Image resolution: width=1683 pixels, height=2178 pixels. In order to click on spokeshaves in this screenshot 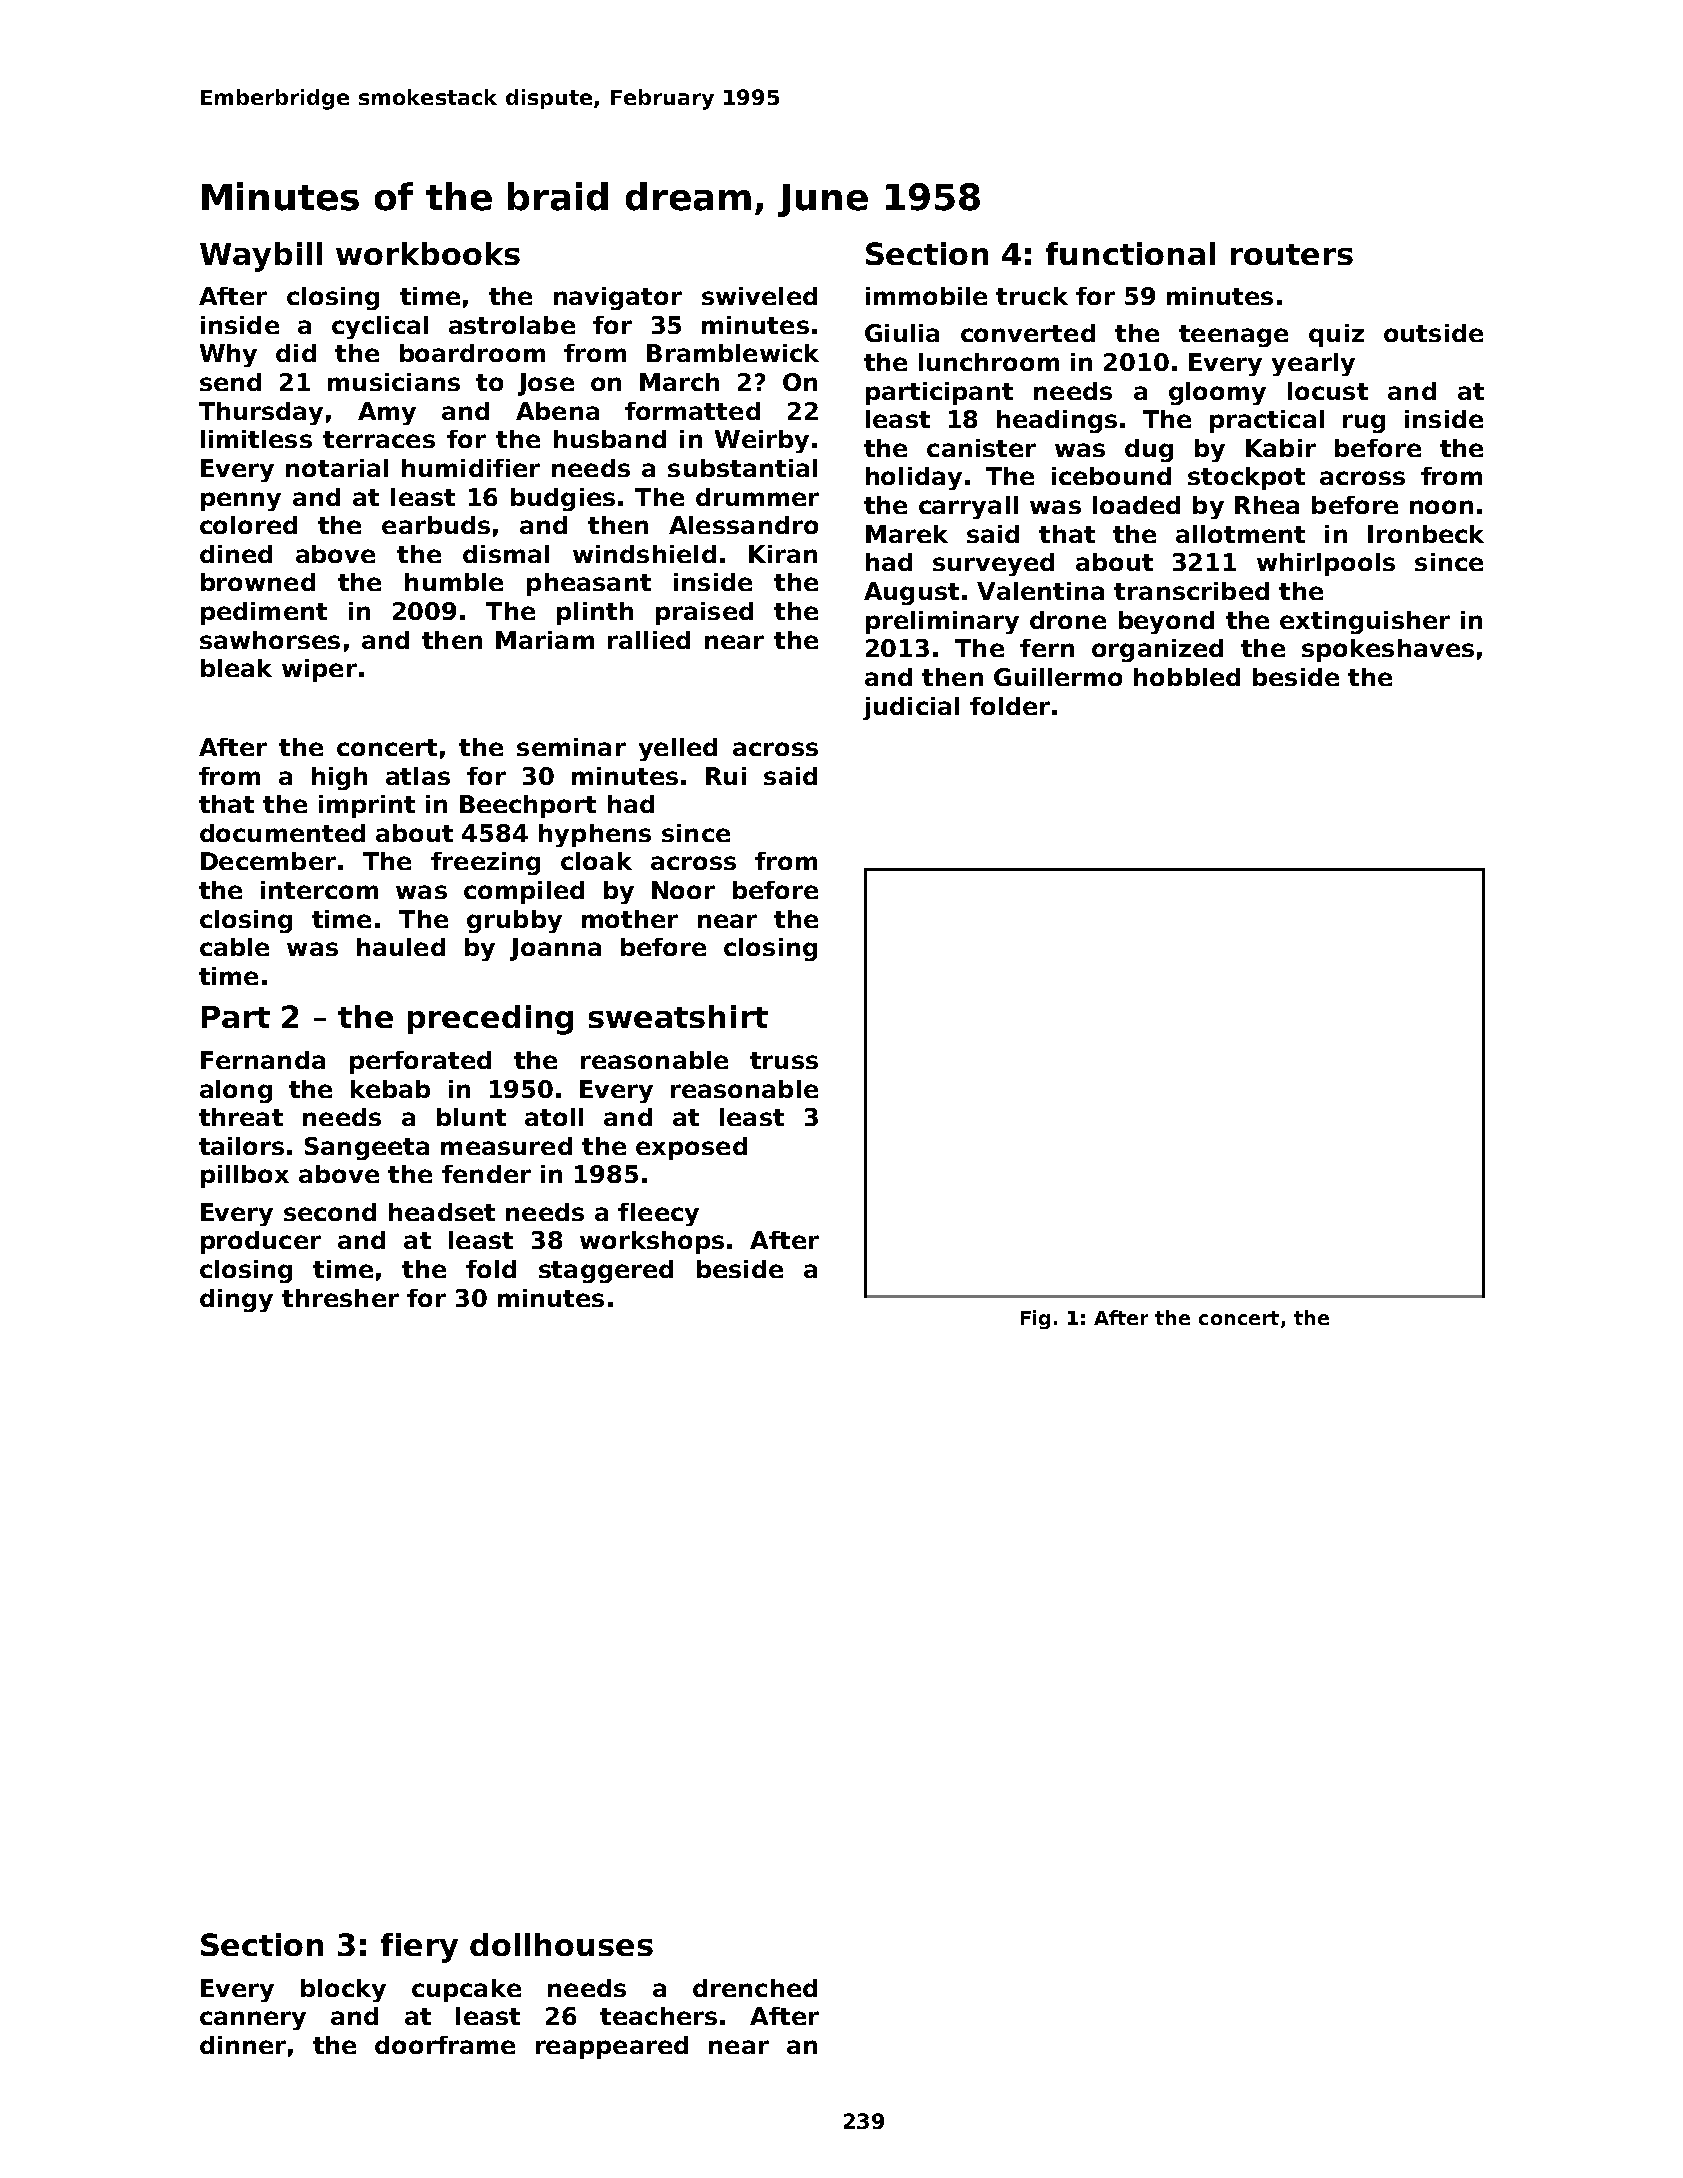, I will do `click(1388, 650)`.
